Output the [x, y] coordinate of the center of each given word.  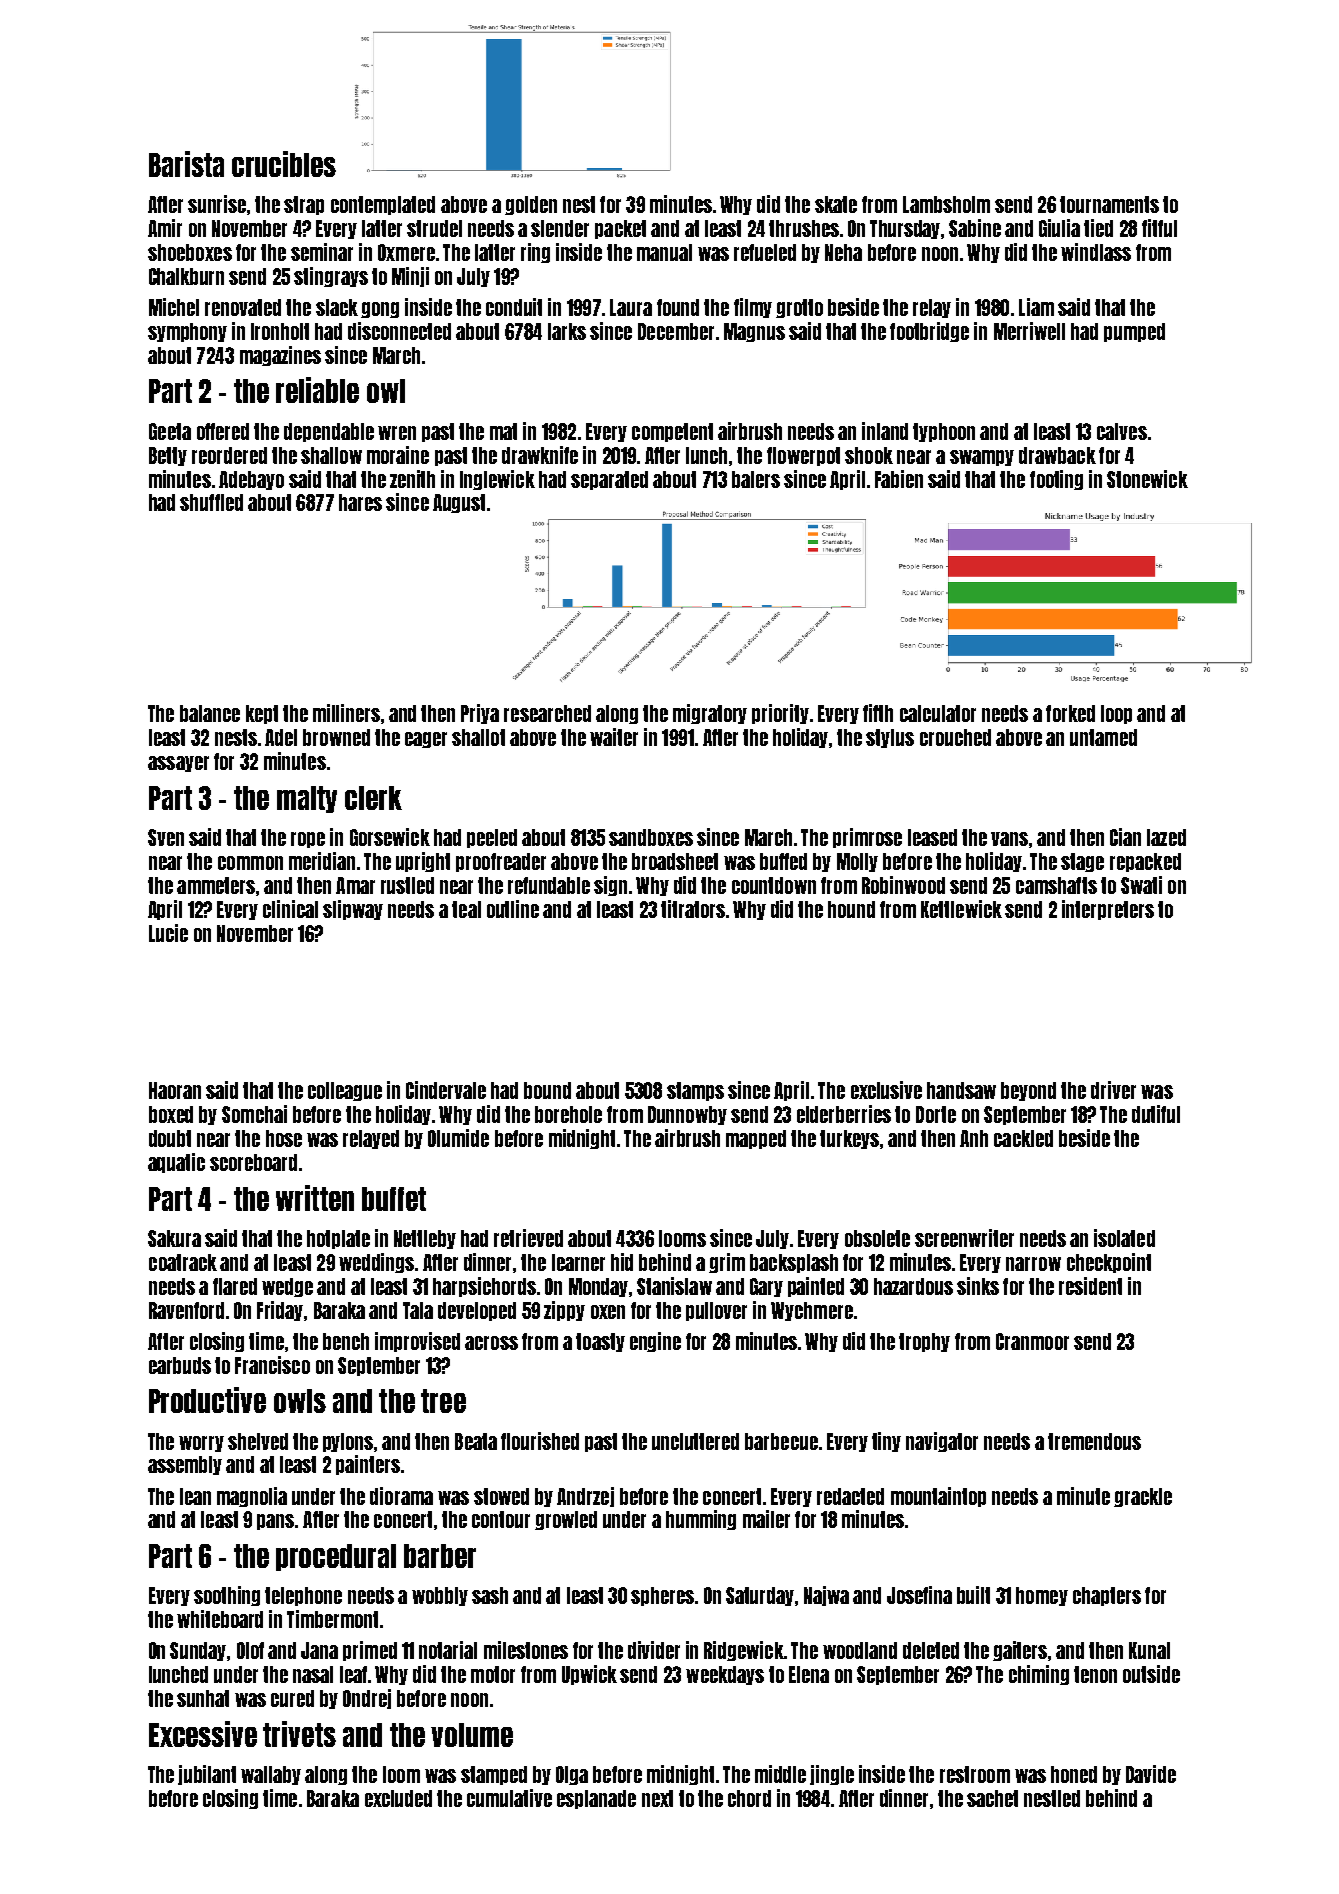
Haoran [175, 1090]
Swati [1141, 885]
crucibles [284, 164]
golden [531, 205]
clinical [290, 909]
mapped [756, 1139]
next [657, 1798]
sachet [992, 1798]
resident [1090, 1286]
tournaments [1109, 204]
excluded [398, 1798]
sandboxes [651, 837]
